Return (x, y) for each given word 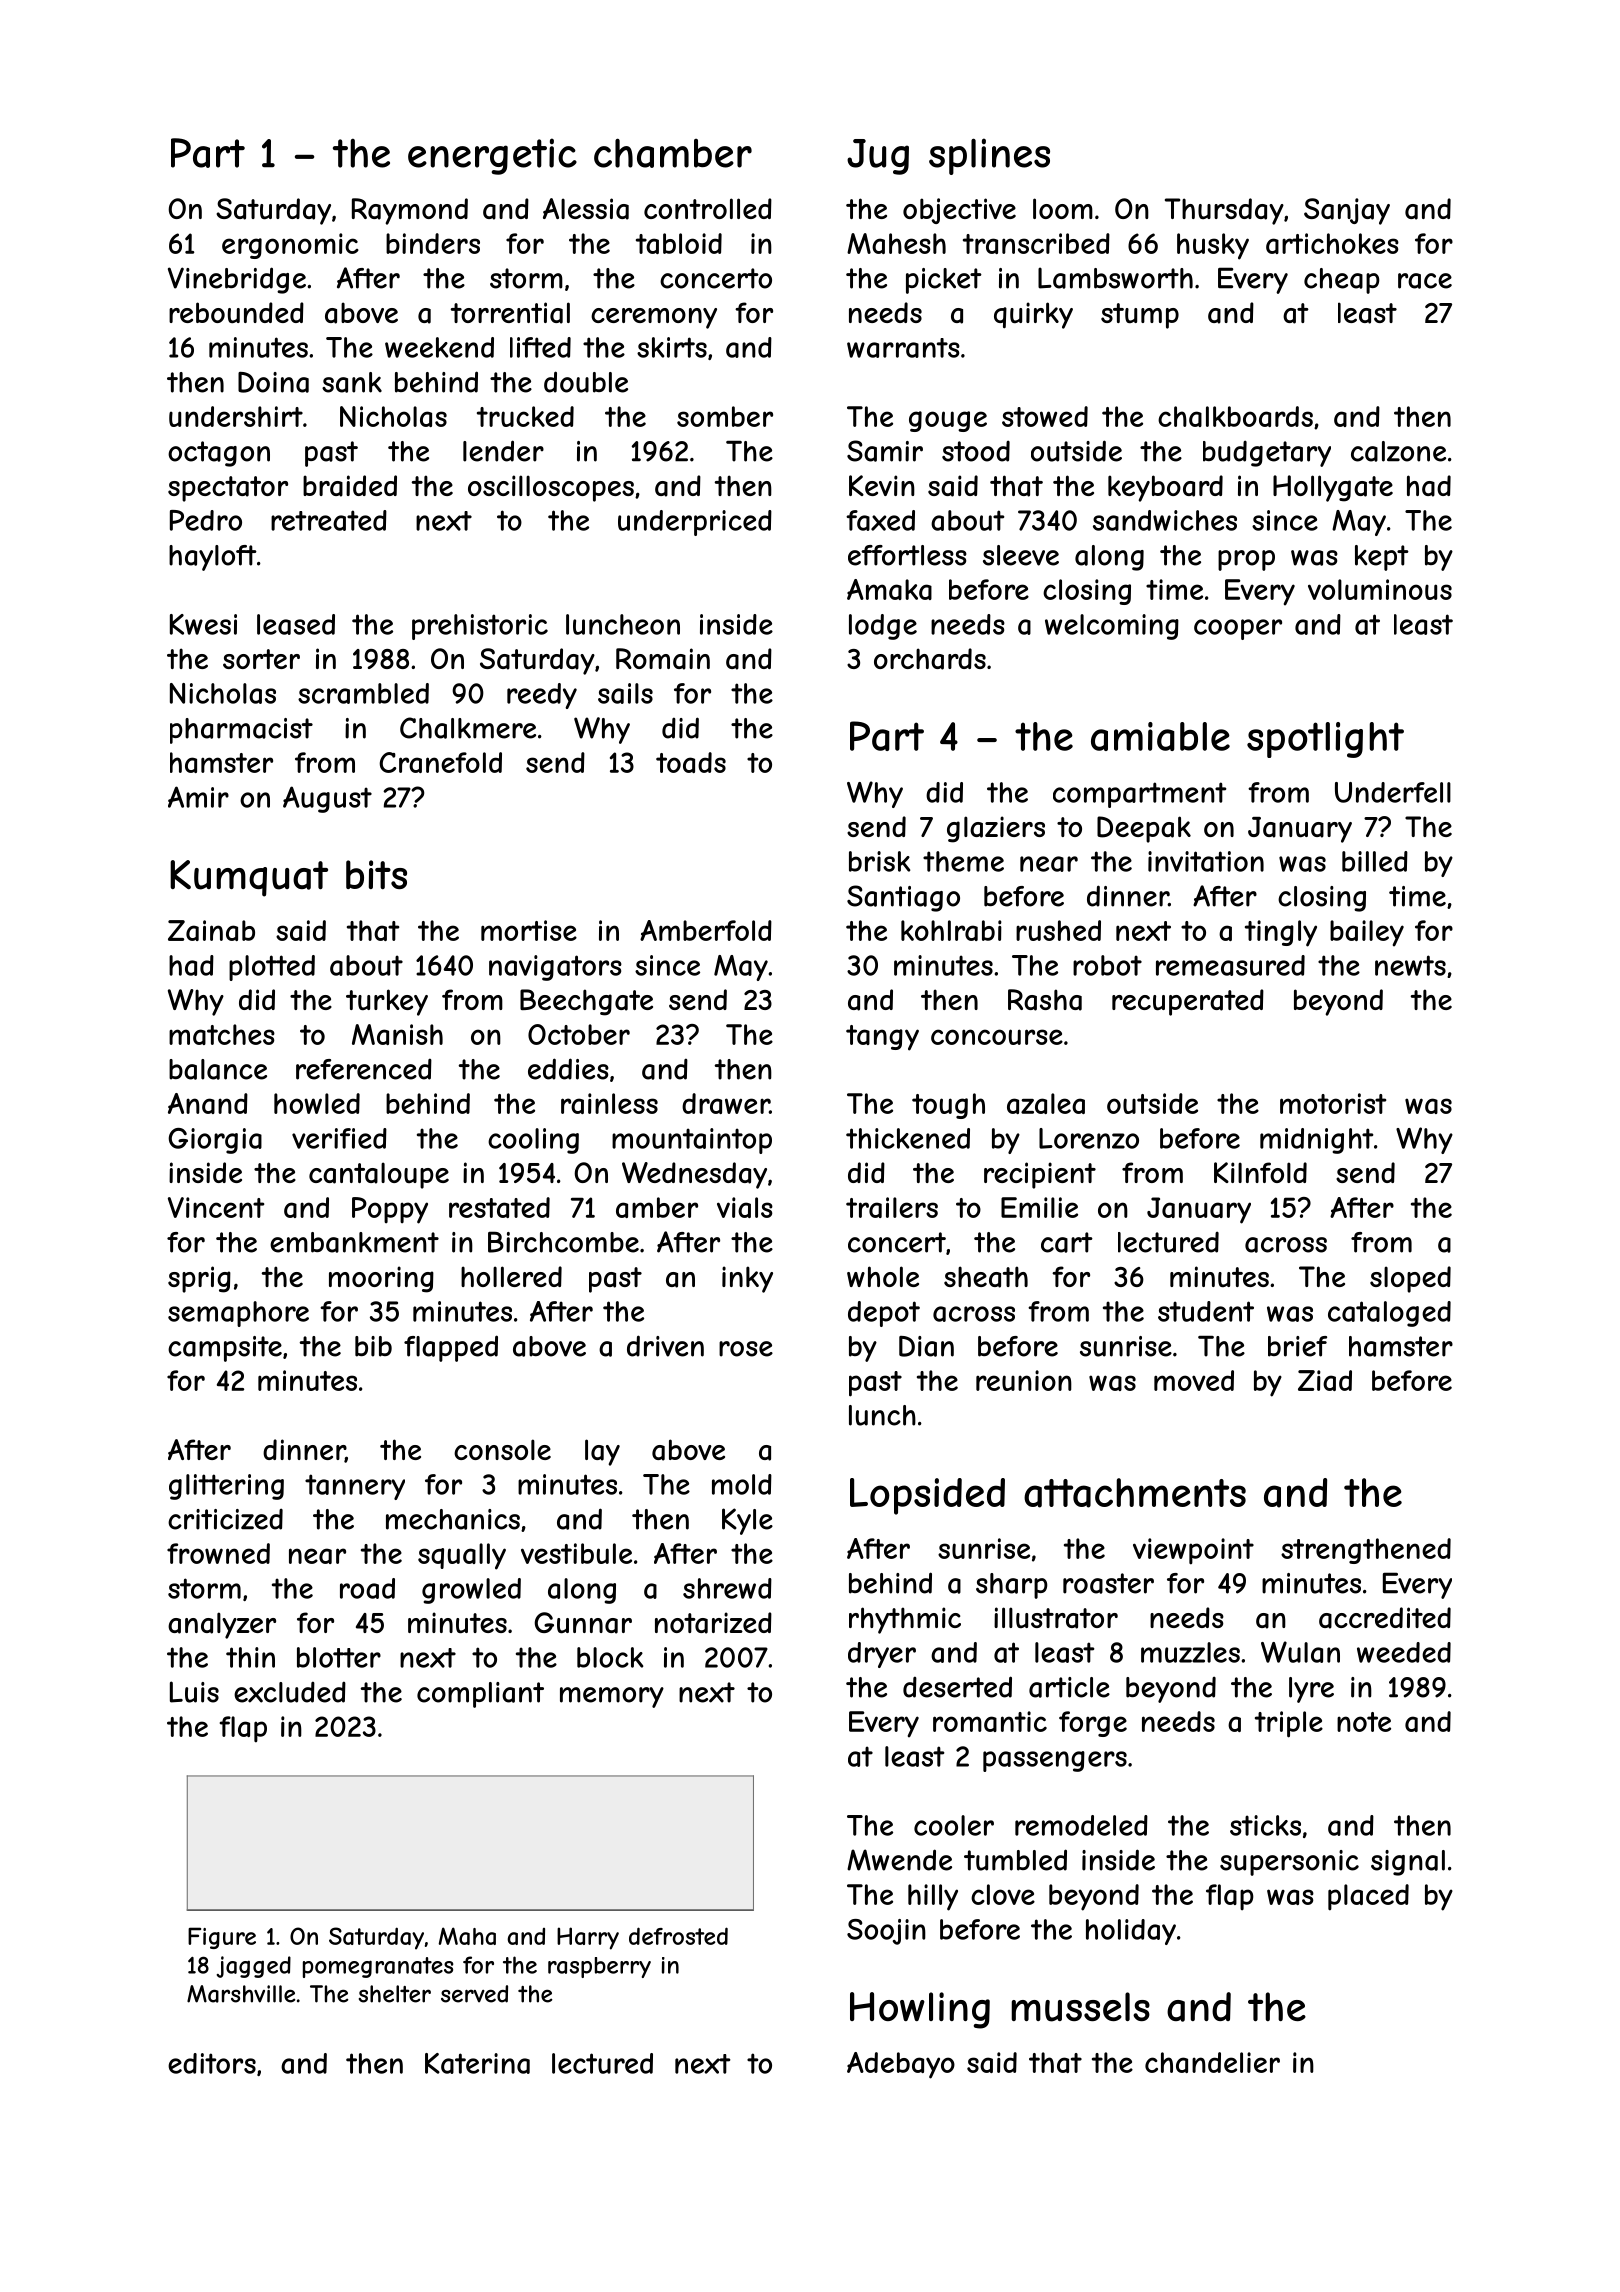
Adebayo (901, 2065)
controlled (708, 208)
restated (499, 1207)
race (1425, 281)
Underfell (1393, 792)
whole (883, 1276)
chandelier (1212, 2062)
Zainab (211, 930)
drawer (726, 1103)
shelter (395, 1994)
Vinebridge (237, 280)
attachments (1135, 1493)
